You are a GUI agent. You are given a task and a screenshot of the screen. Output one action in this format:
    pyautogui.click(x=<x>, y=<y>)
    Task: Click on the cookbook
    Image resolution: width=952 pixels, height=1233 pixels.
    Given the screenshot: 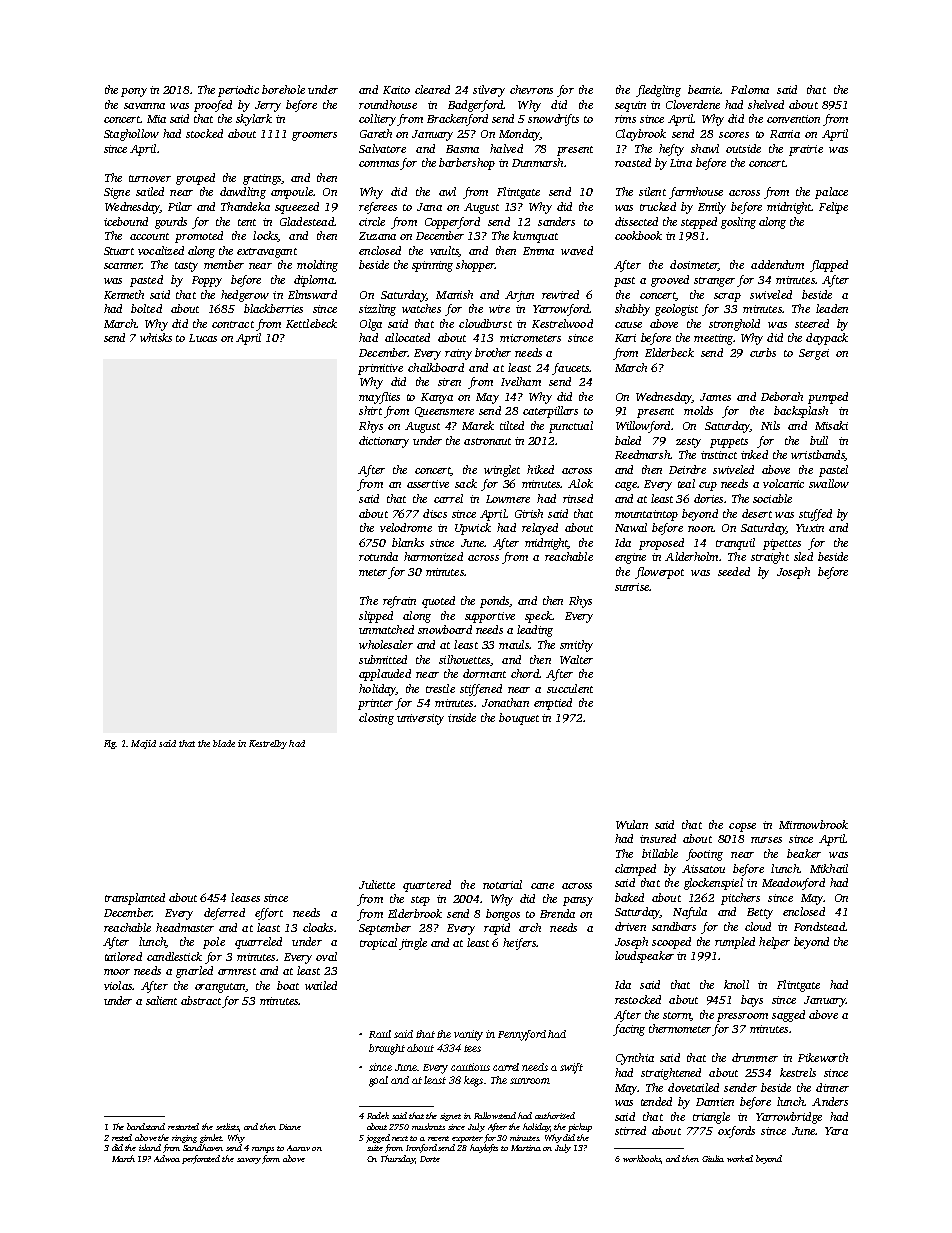 What is the action you would take?
    pyautogui.click(x=638, y=235)
